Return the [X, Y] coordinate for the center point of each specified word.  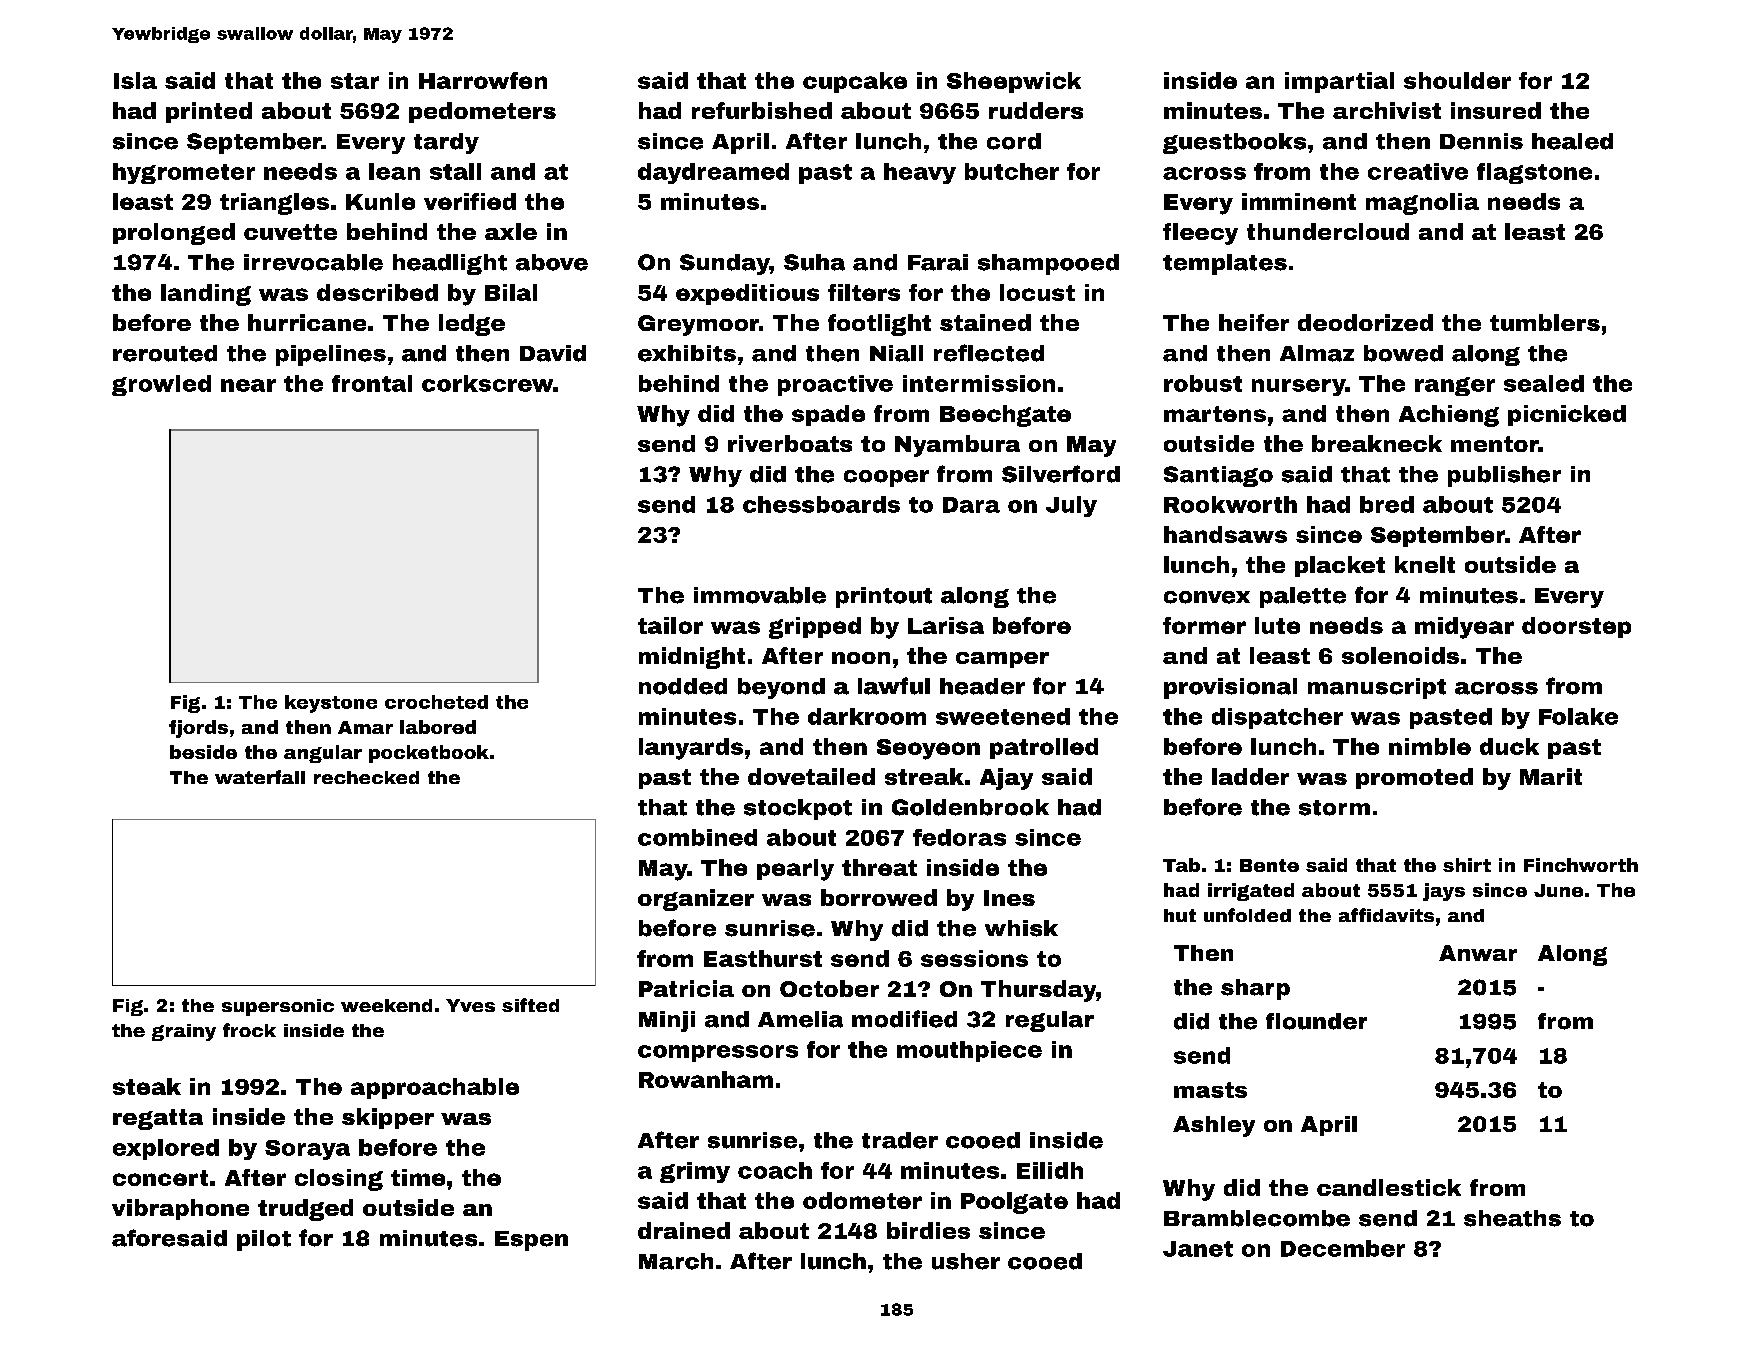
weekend [386, 1005]
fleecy [1200, 234]
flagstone [1534, 173]
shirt [1467, 865]
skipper [388, 1118]
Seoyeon [928, 749]
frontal [372, 383]
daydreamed [713, 173]
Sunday [725, 264]
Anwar [1478, 953]
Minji [667, 1021]
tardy [446, 143]
